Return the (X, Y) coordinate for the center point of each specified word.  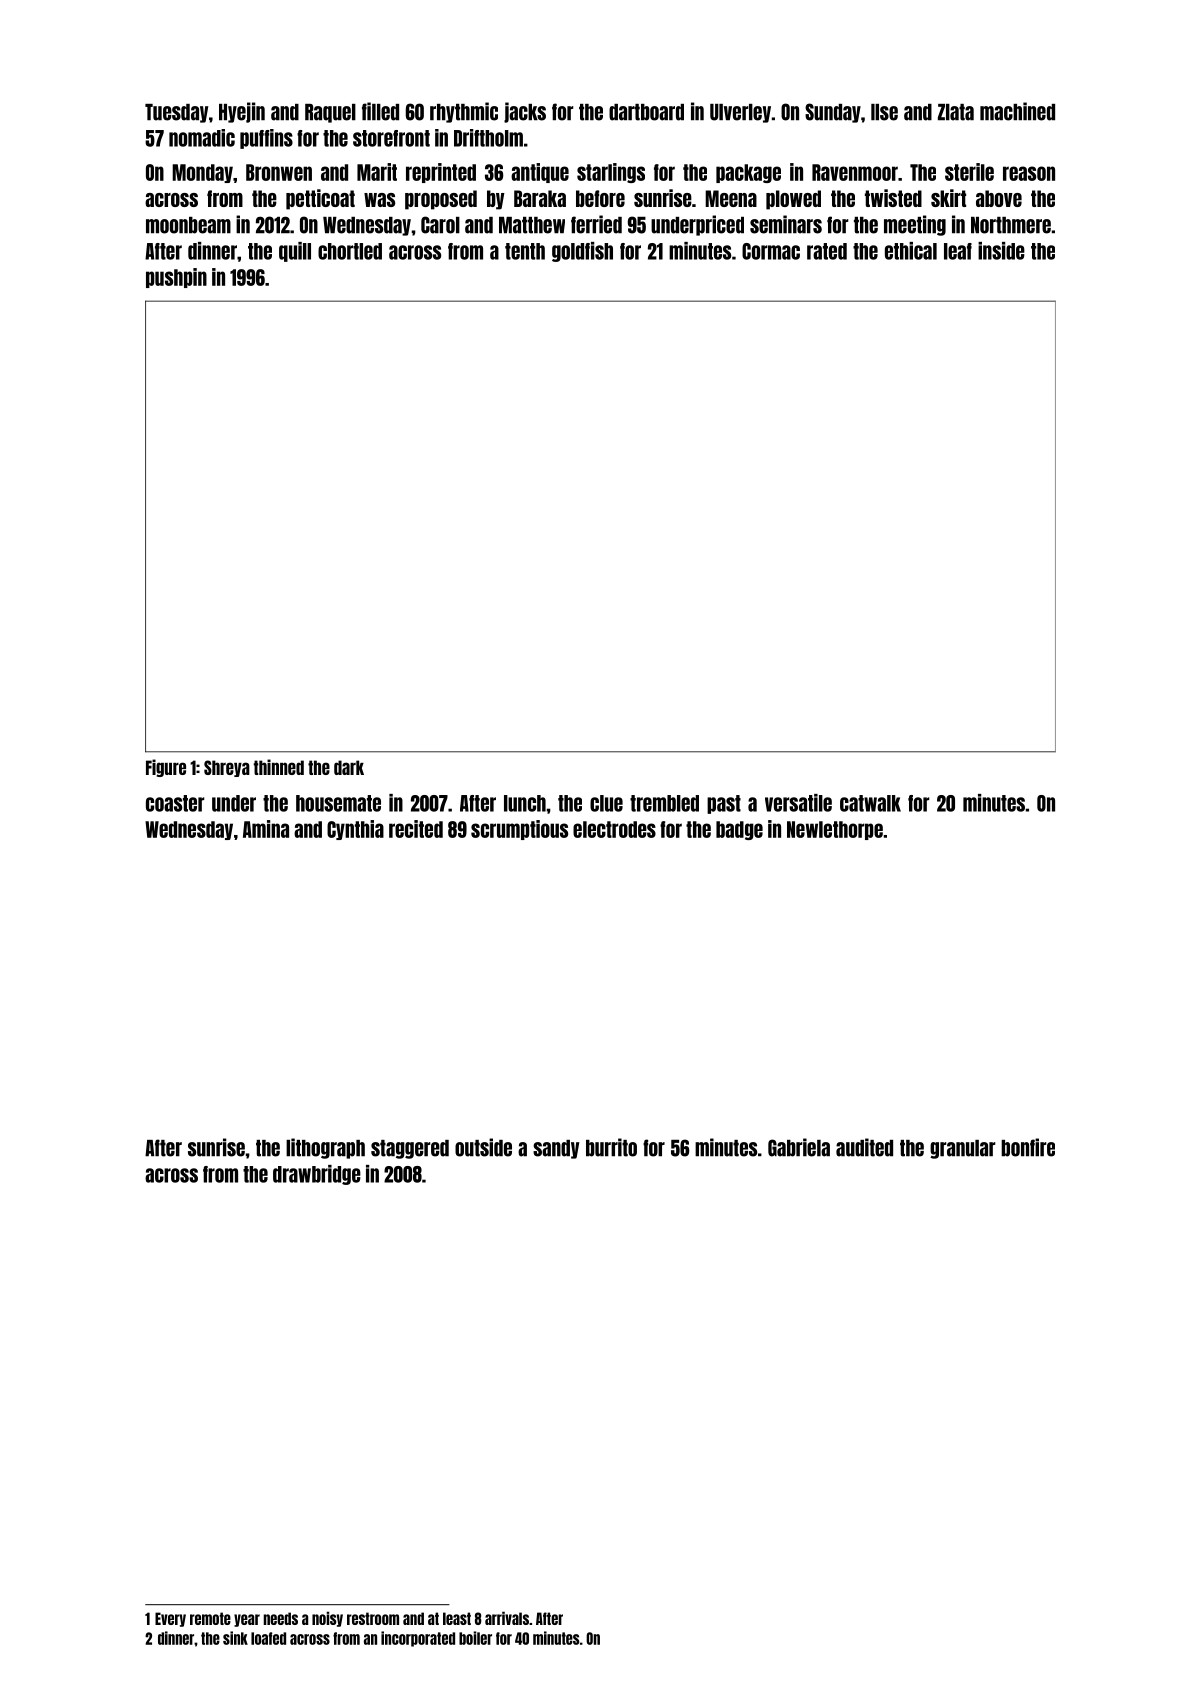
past (724, 804)
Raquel (330, 113)
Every (170, 1619)
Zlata (956, 112)
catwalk (870, 803)
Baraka (540, 198)
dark (349, 767)
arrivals (507, 1618)
